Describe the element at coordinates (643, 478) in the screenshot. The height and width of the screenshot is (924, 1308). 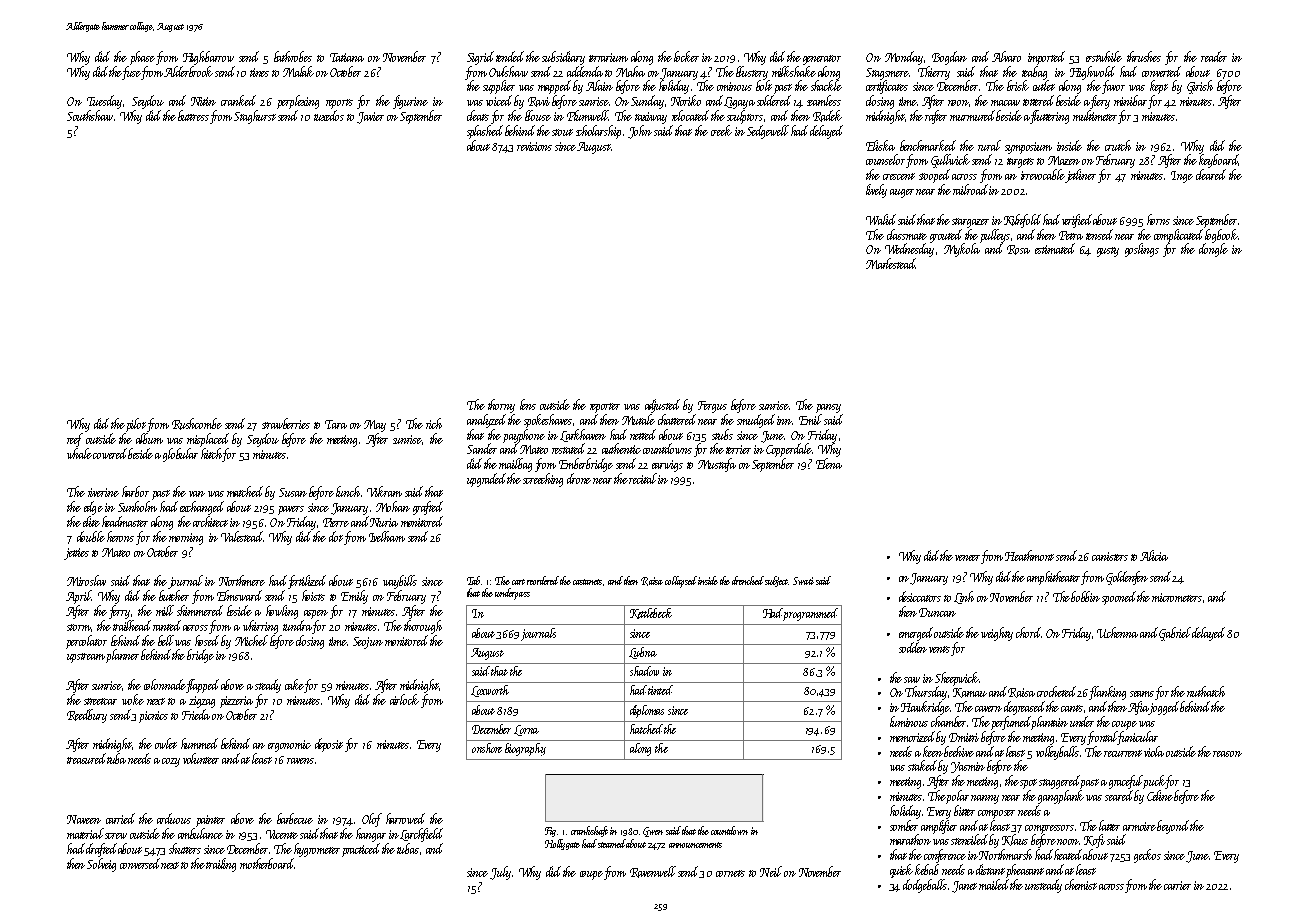
I see `recital` at that location.
